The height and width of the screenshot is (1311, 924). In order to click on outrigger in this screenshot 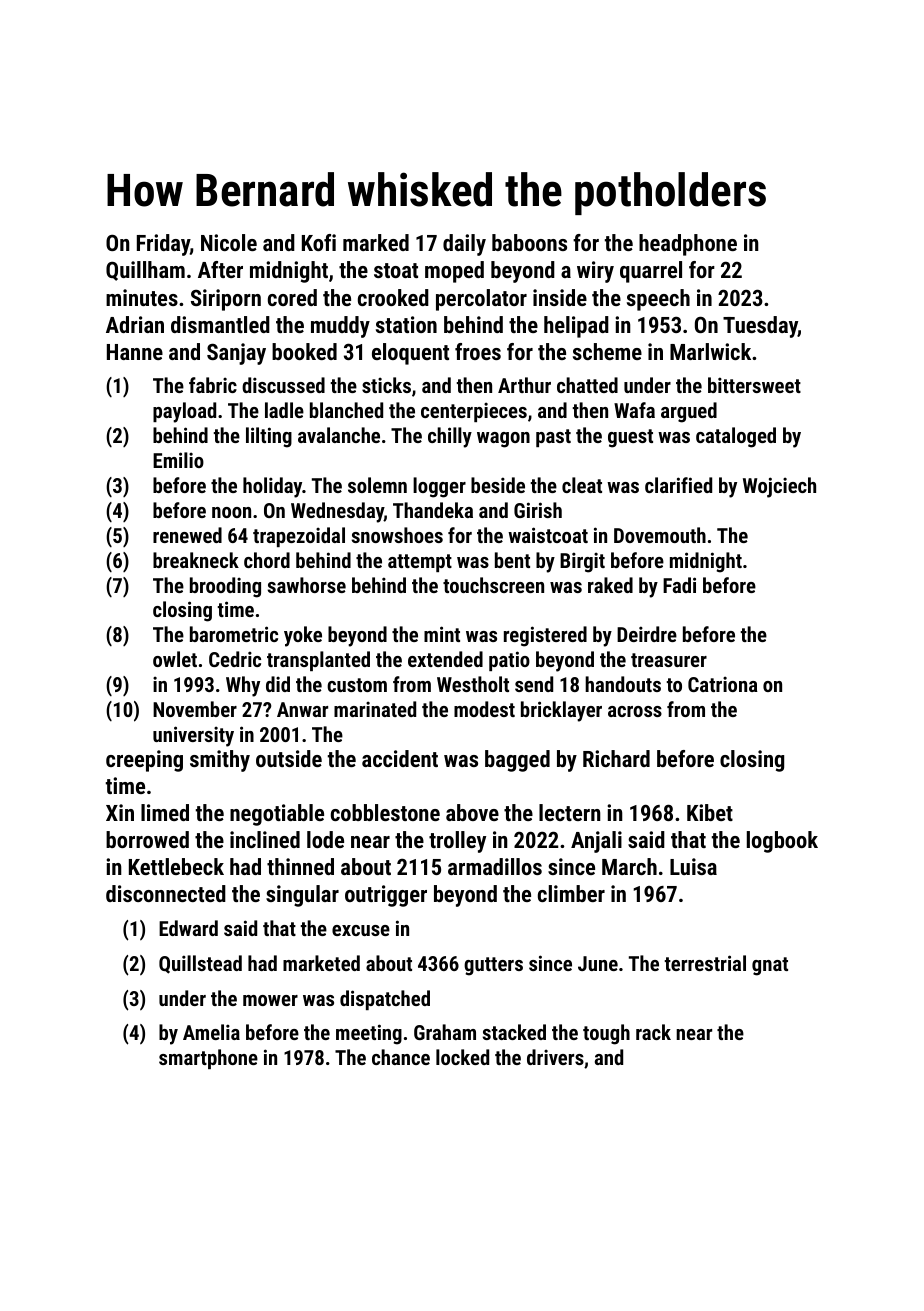, I will do `click(386, 896)`.
